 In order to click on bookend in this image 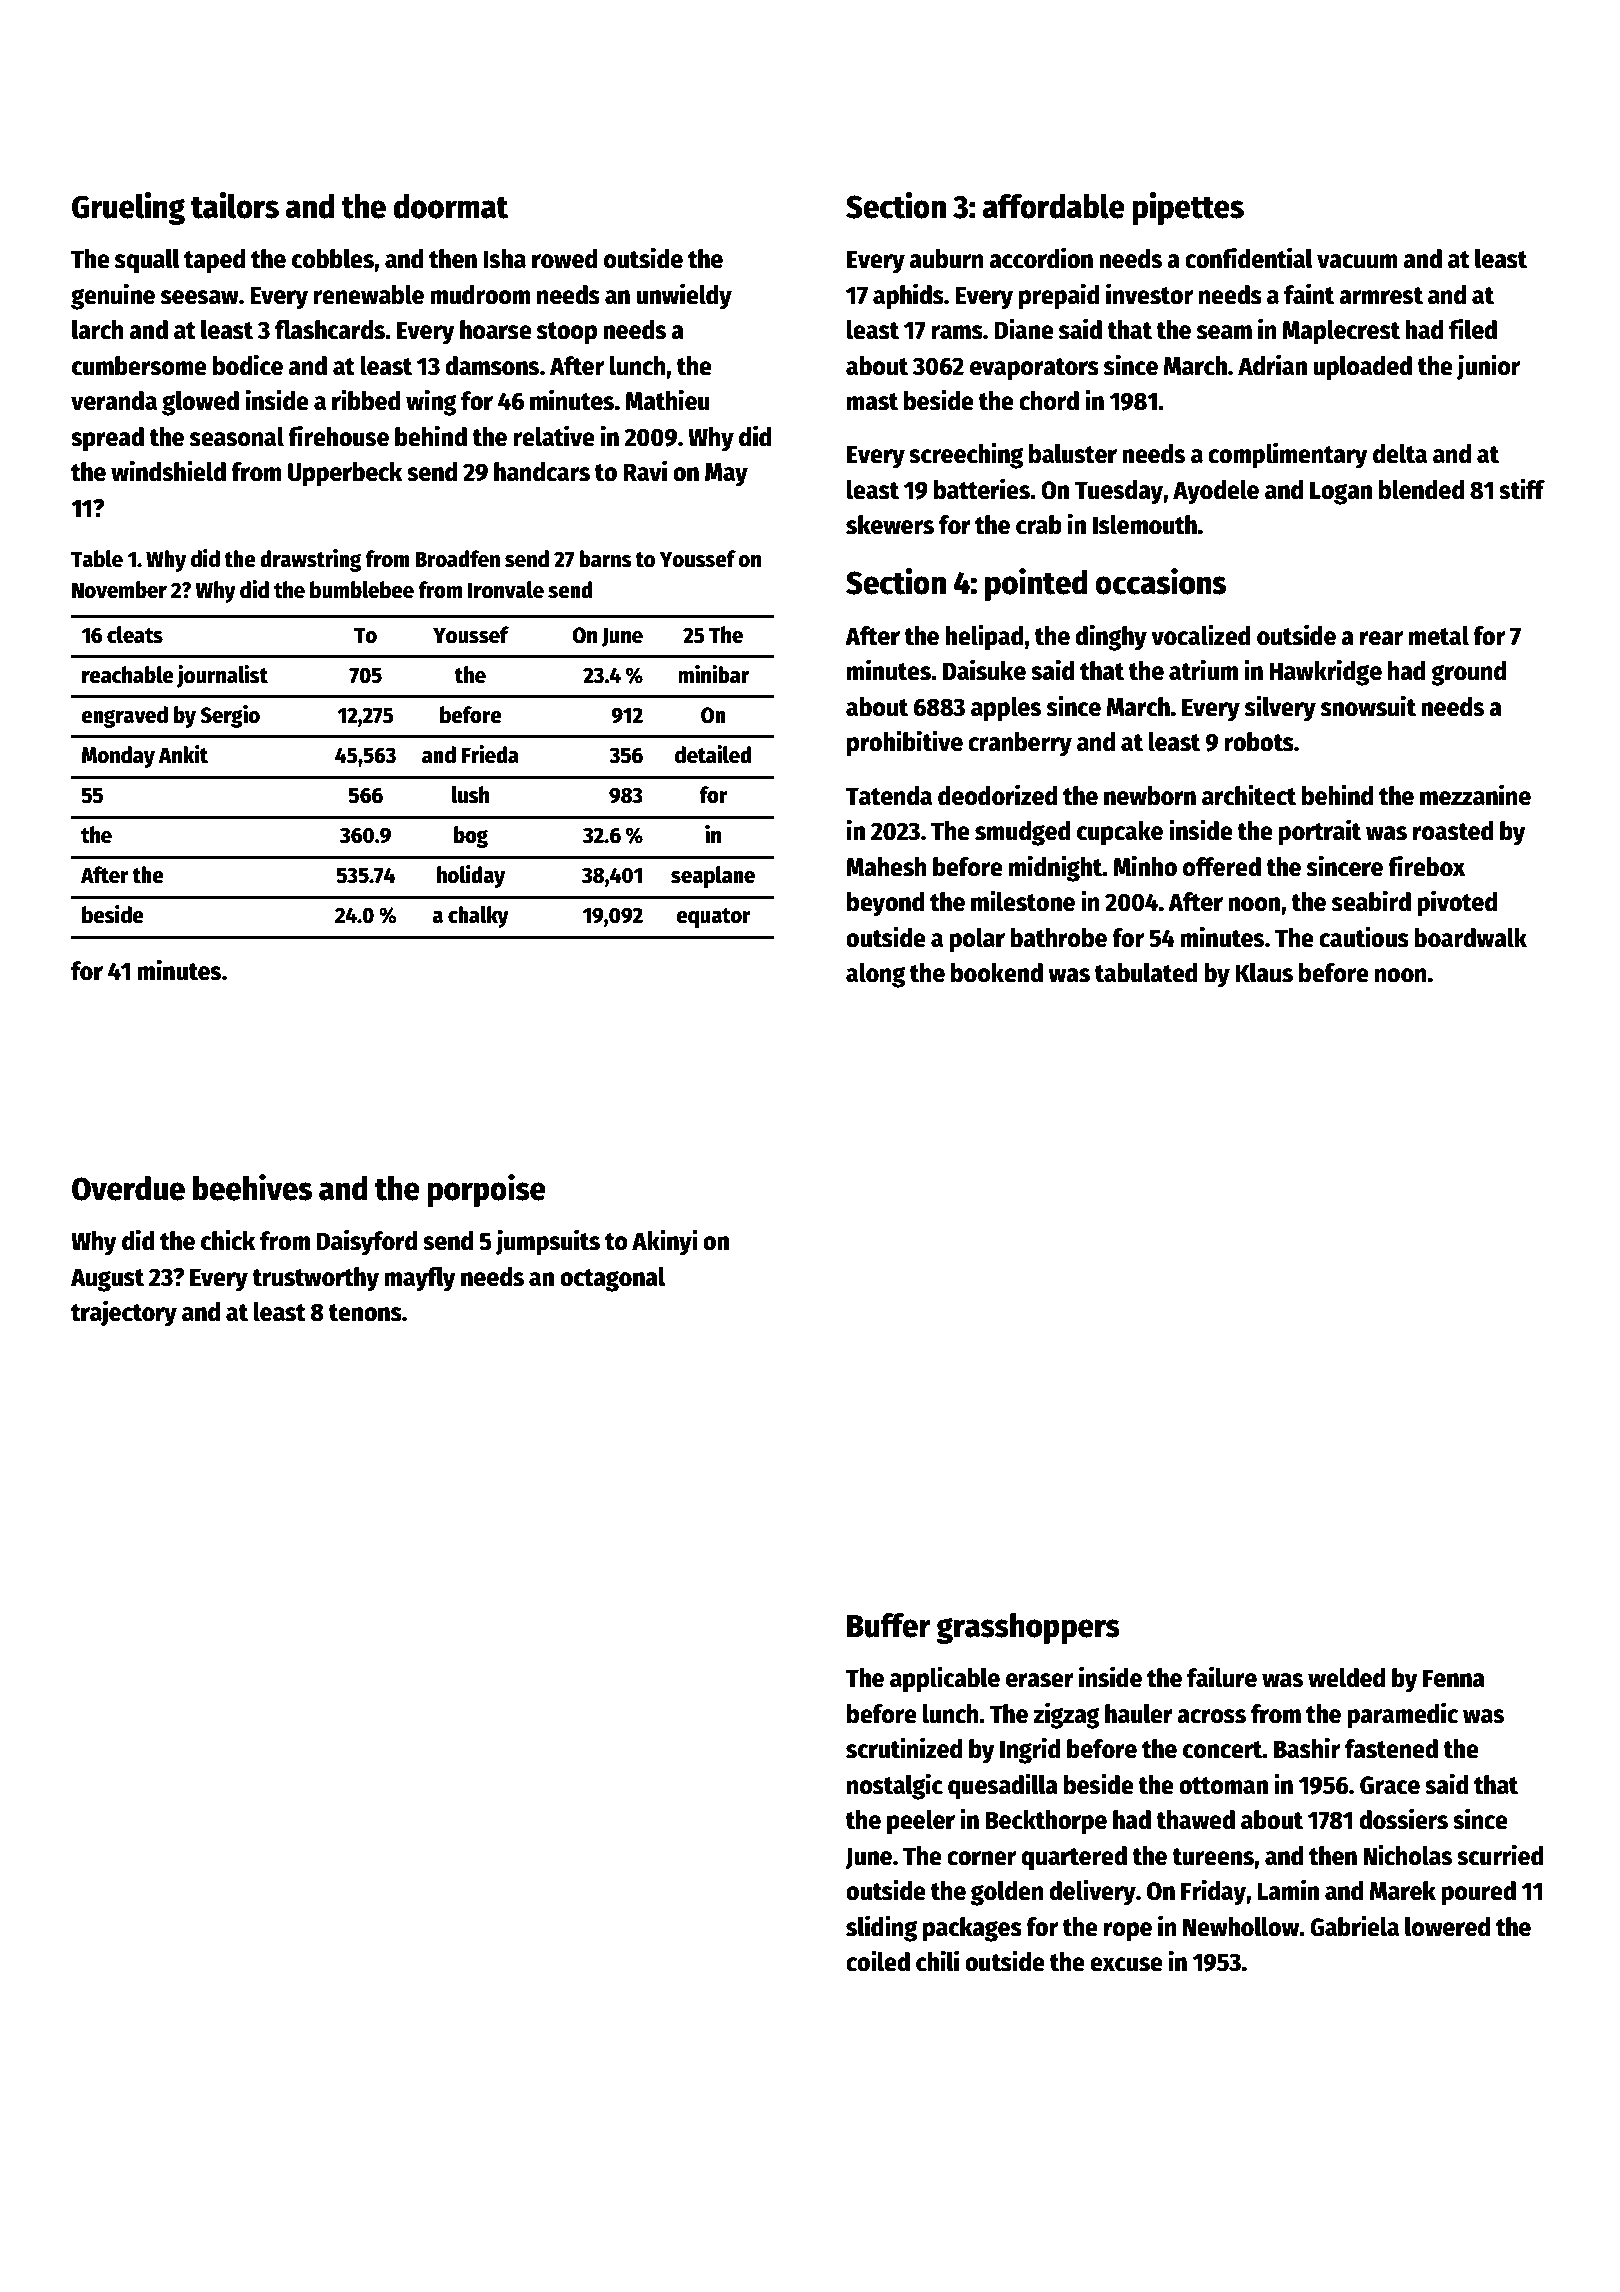, I will do `click(997, 973)`.
